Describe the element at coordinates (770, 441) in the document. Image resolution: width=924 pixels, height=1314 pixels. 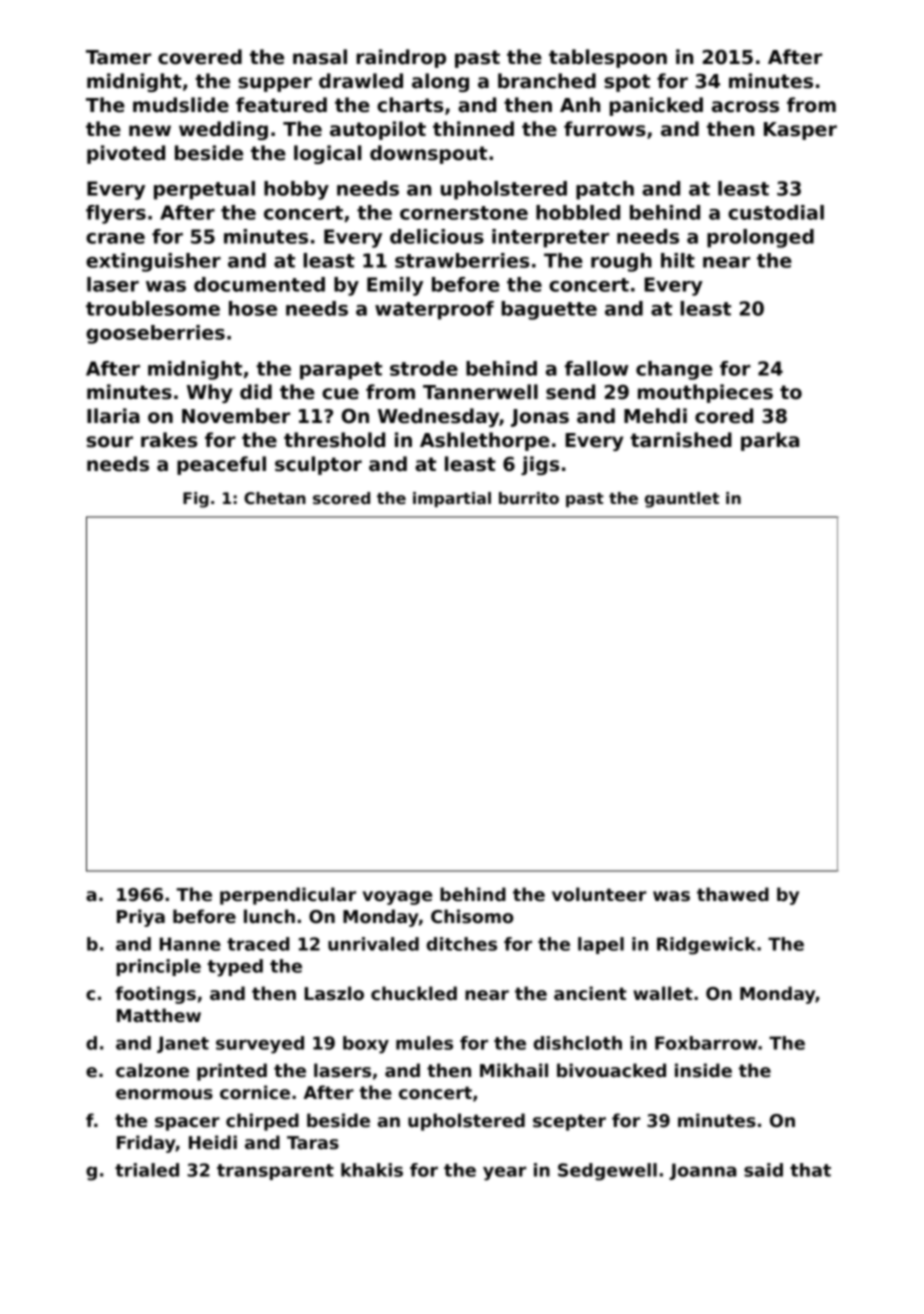
I see `parka` at that location.
